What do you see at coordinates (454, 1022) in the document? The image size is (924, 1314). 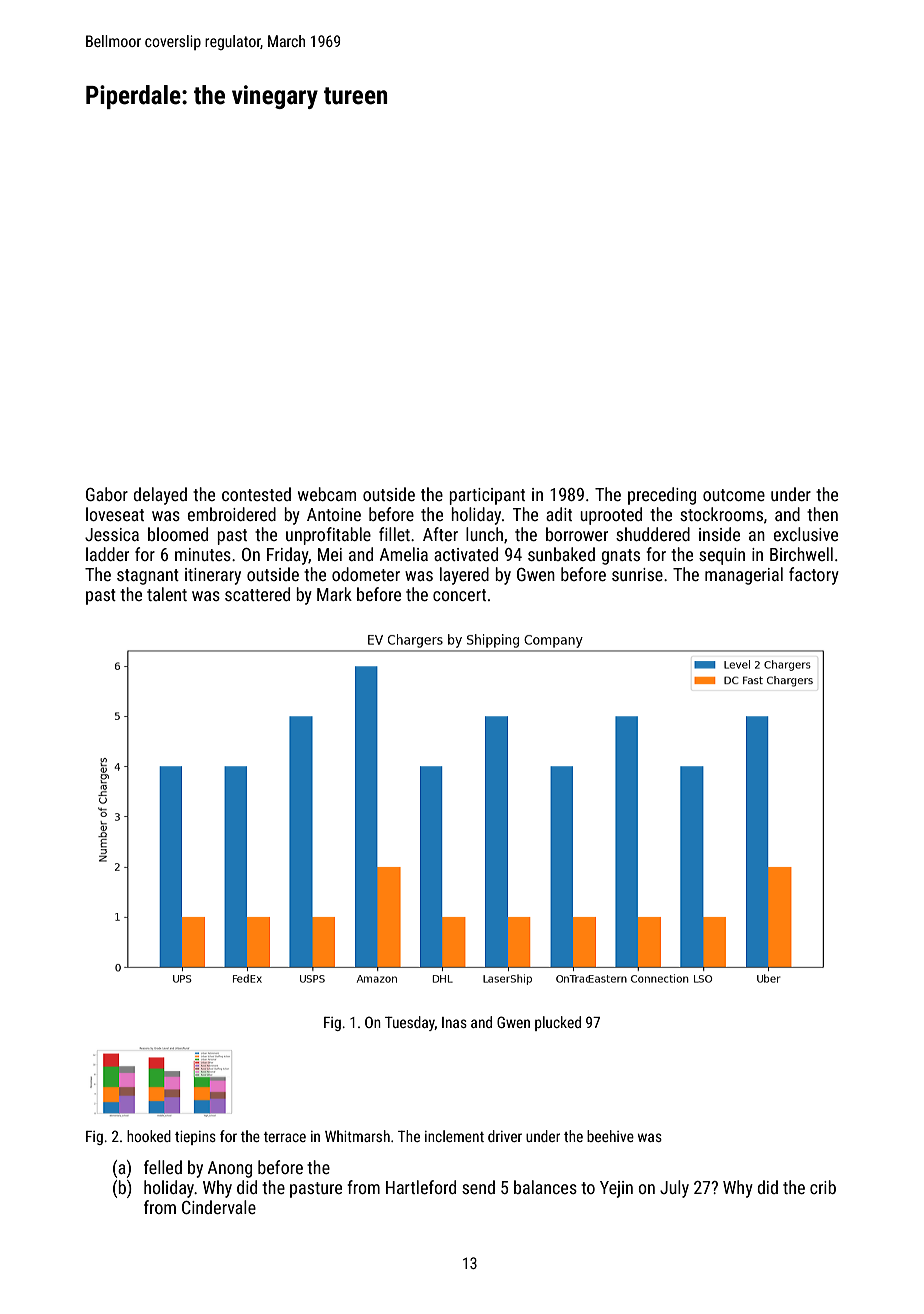 I see `Inas` at bounding box center [454, 1022].
